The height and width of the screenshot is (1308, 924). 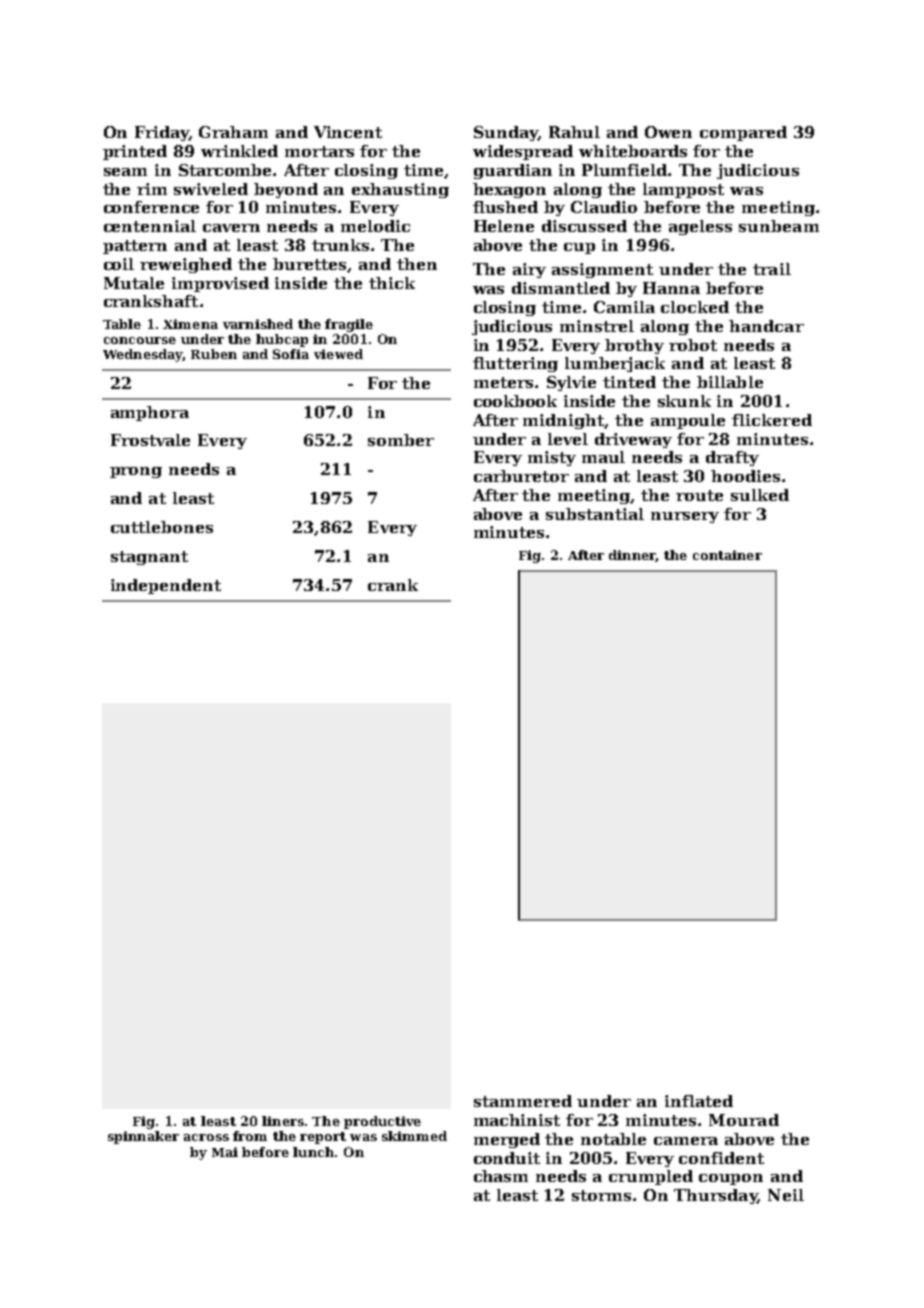 I want to click on Owen, so click(x=668, y=132).
